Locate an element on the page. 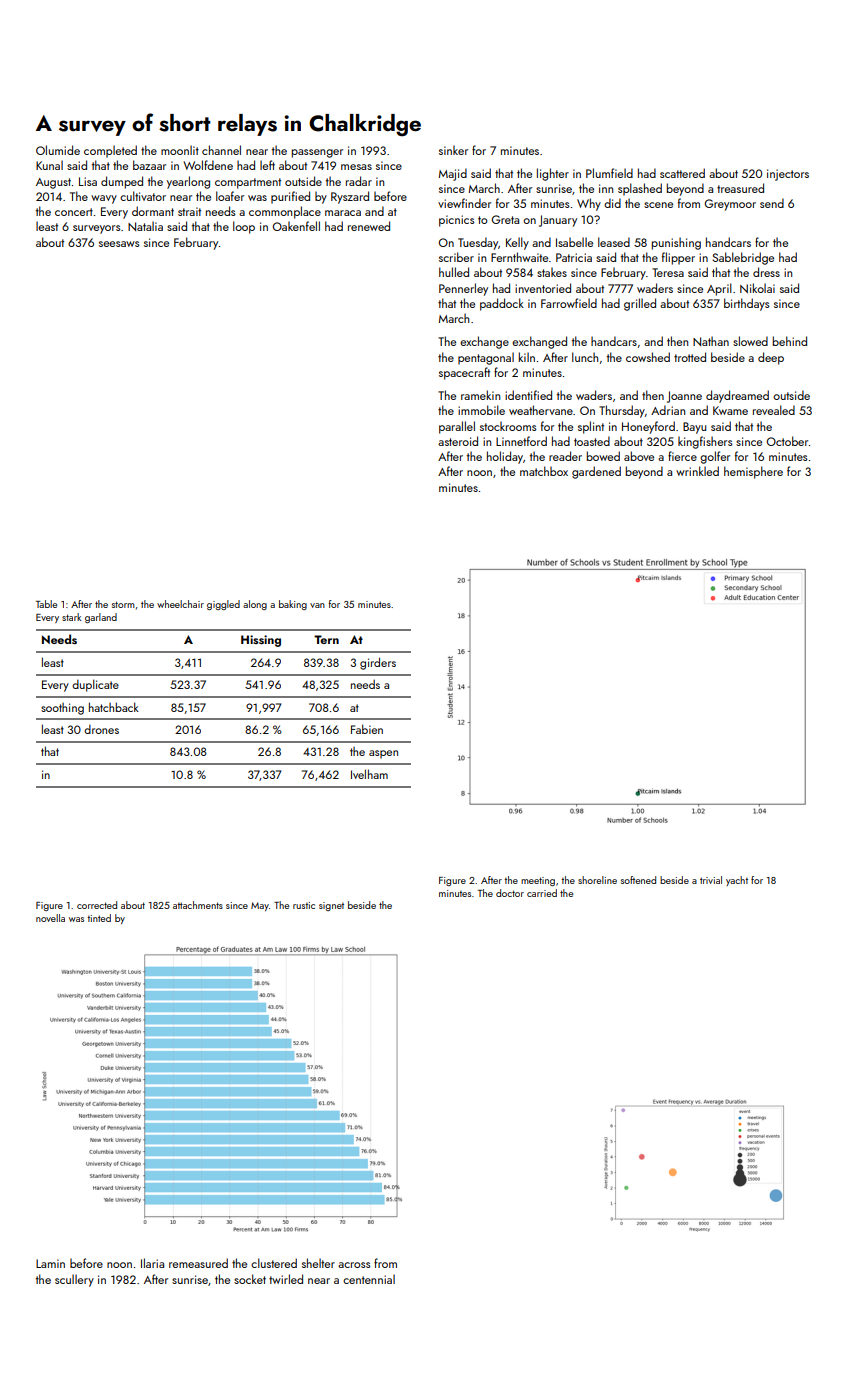 This document has width=849, height=1400. Honeyford is located at coordinates (648, 427).
